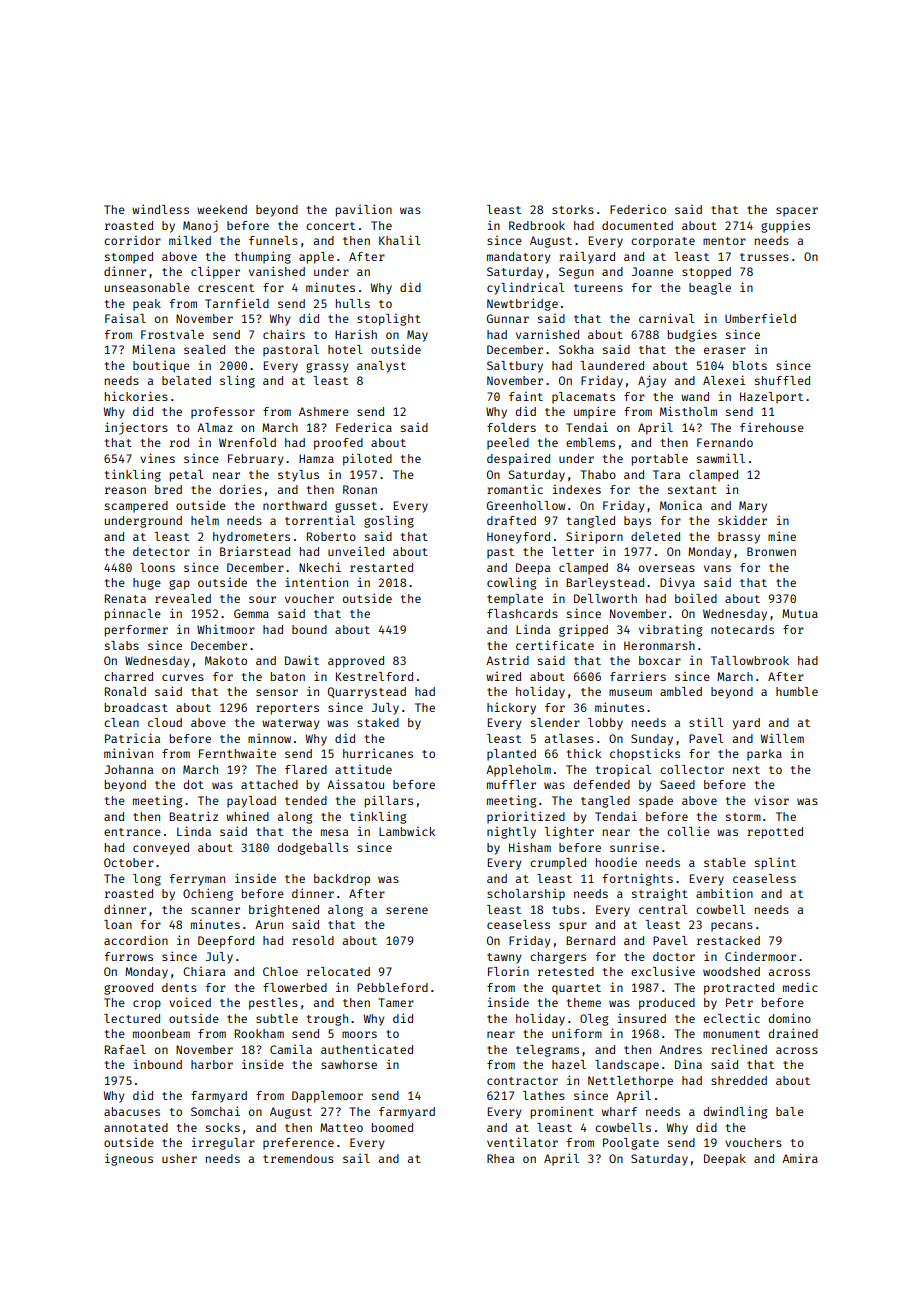 This screenshot has width=924, height=1314. Describe the element at coordinates (573, 209) in the screenshot. I see `storks` at that location.
